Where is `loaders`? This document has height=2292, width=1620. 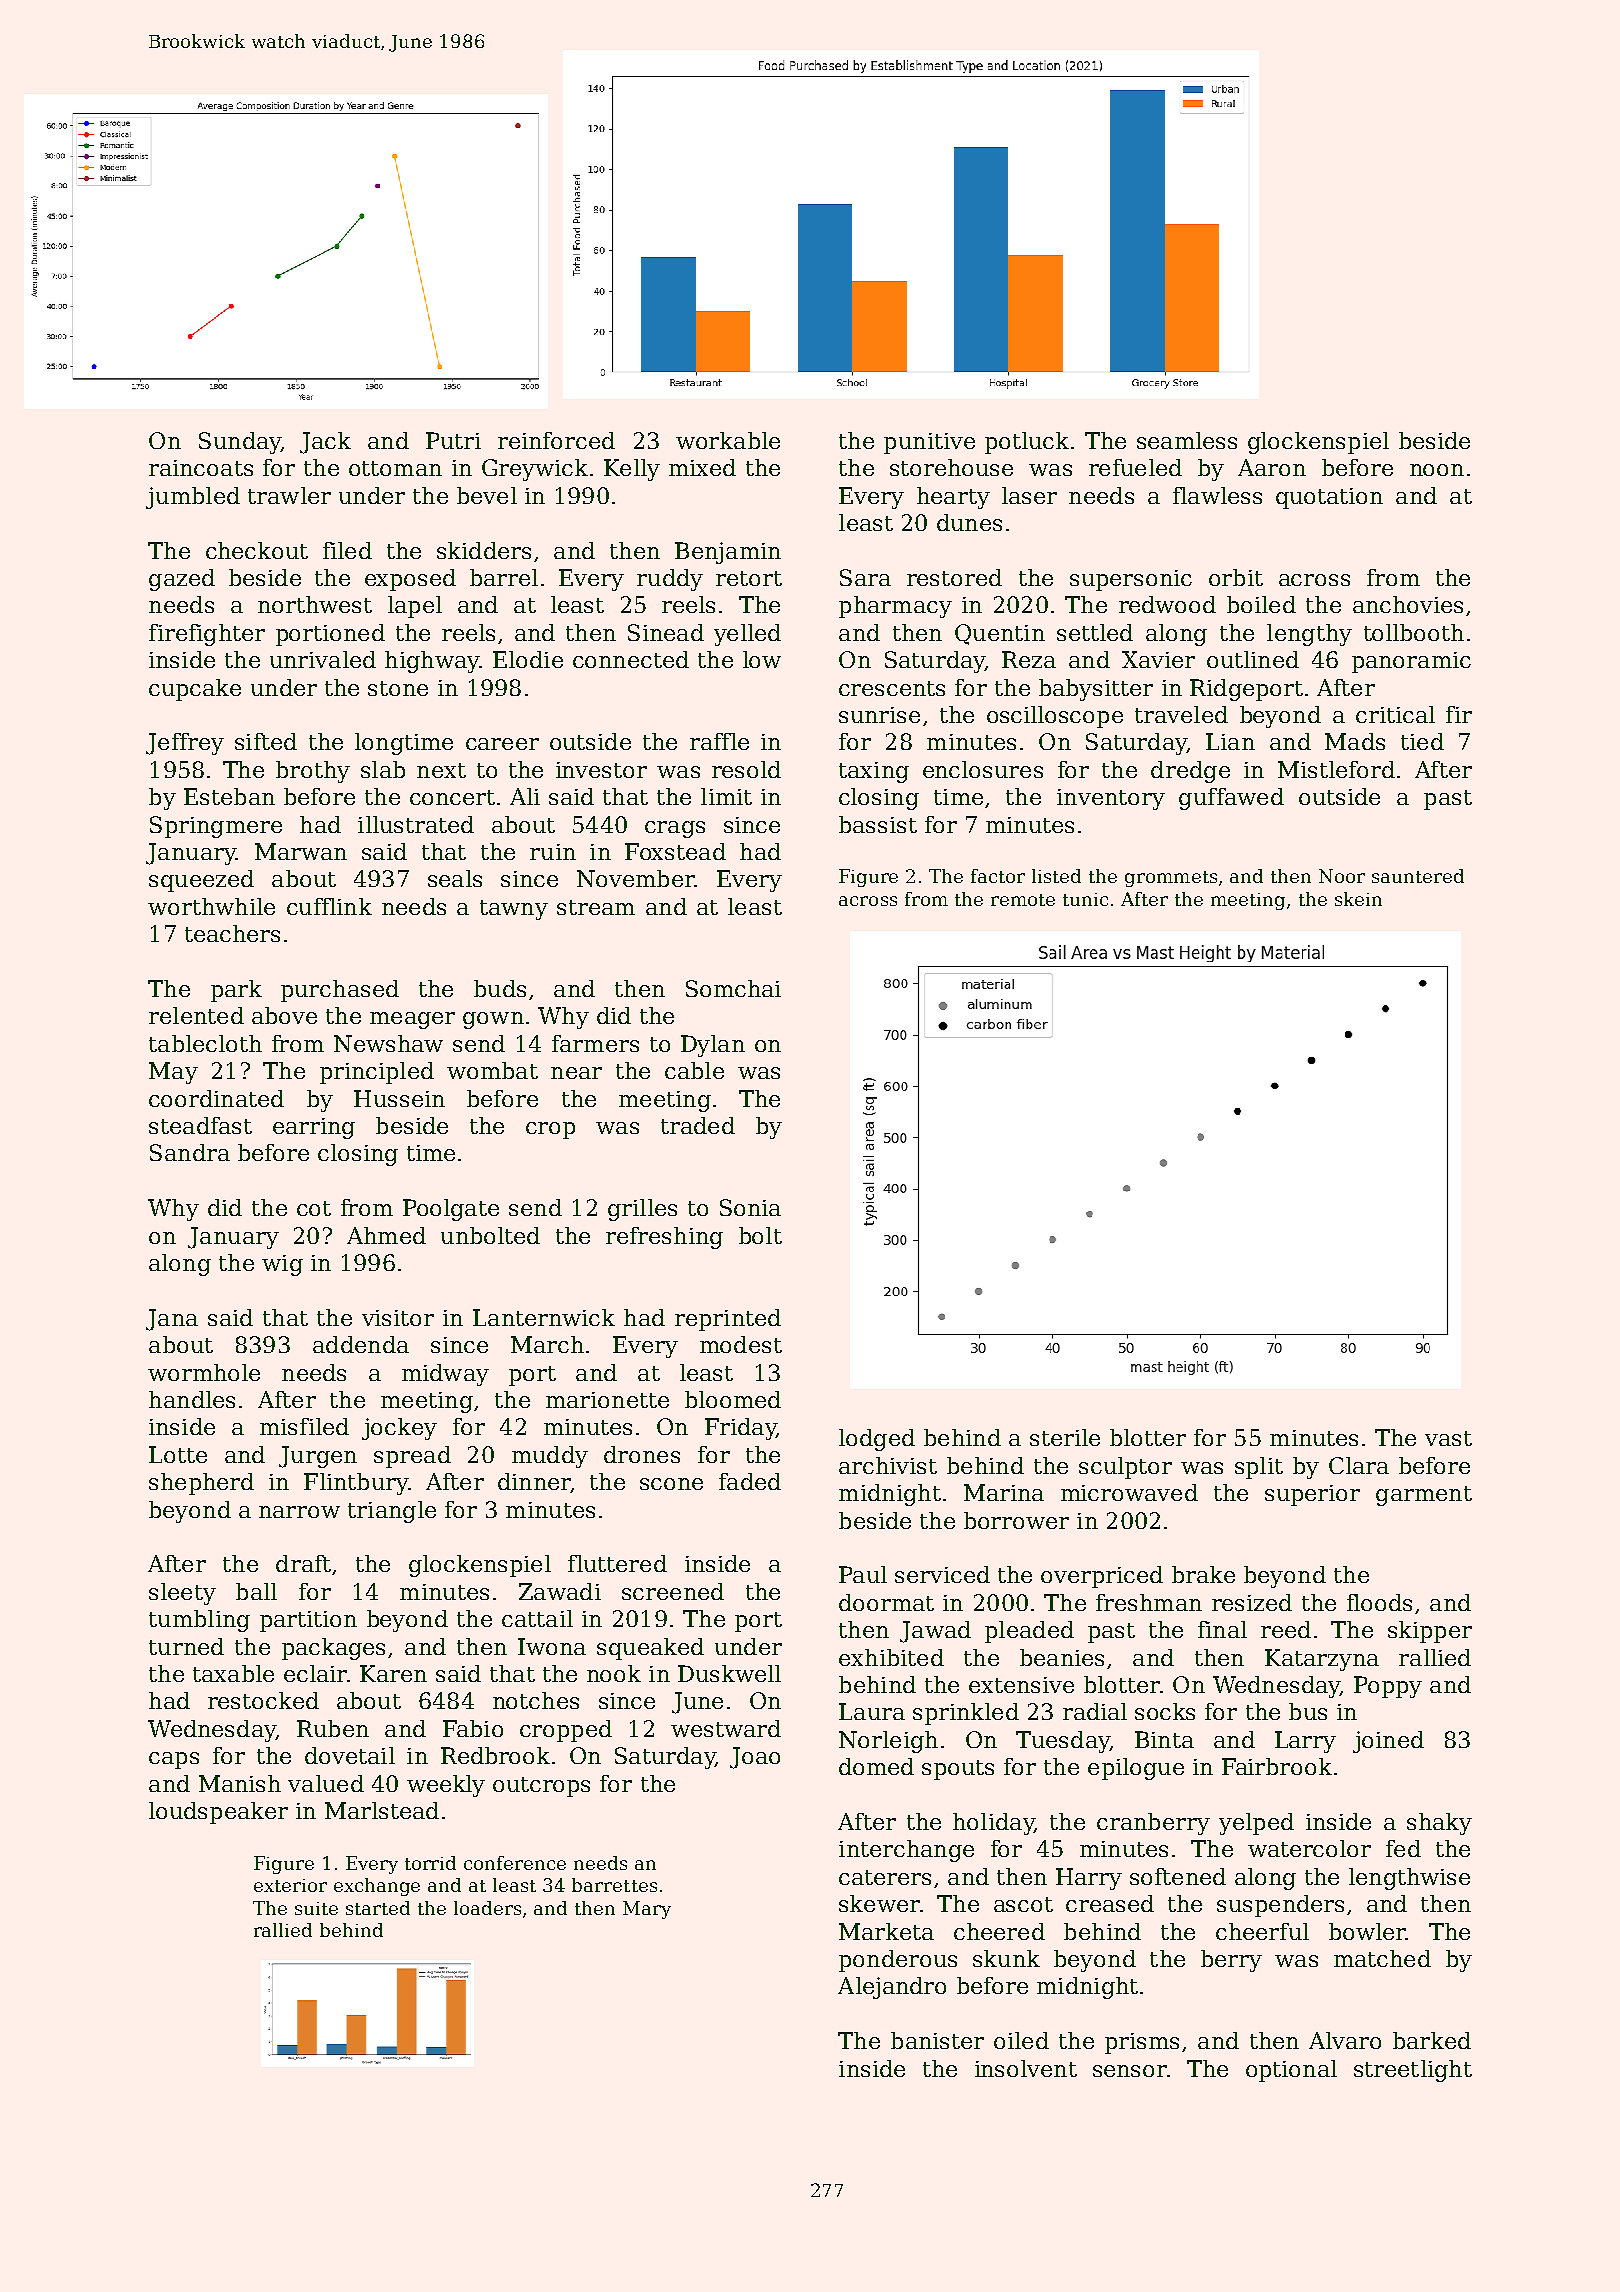 loaders is located at coordinates (487, 1908).
